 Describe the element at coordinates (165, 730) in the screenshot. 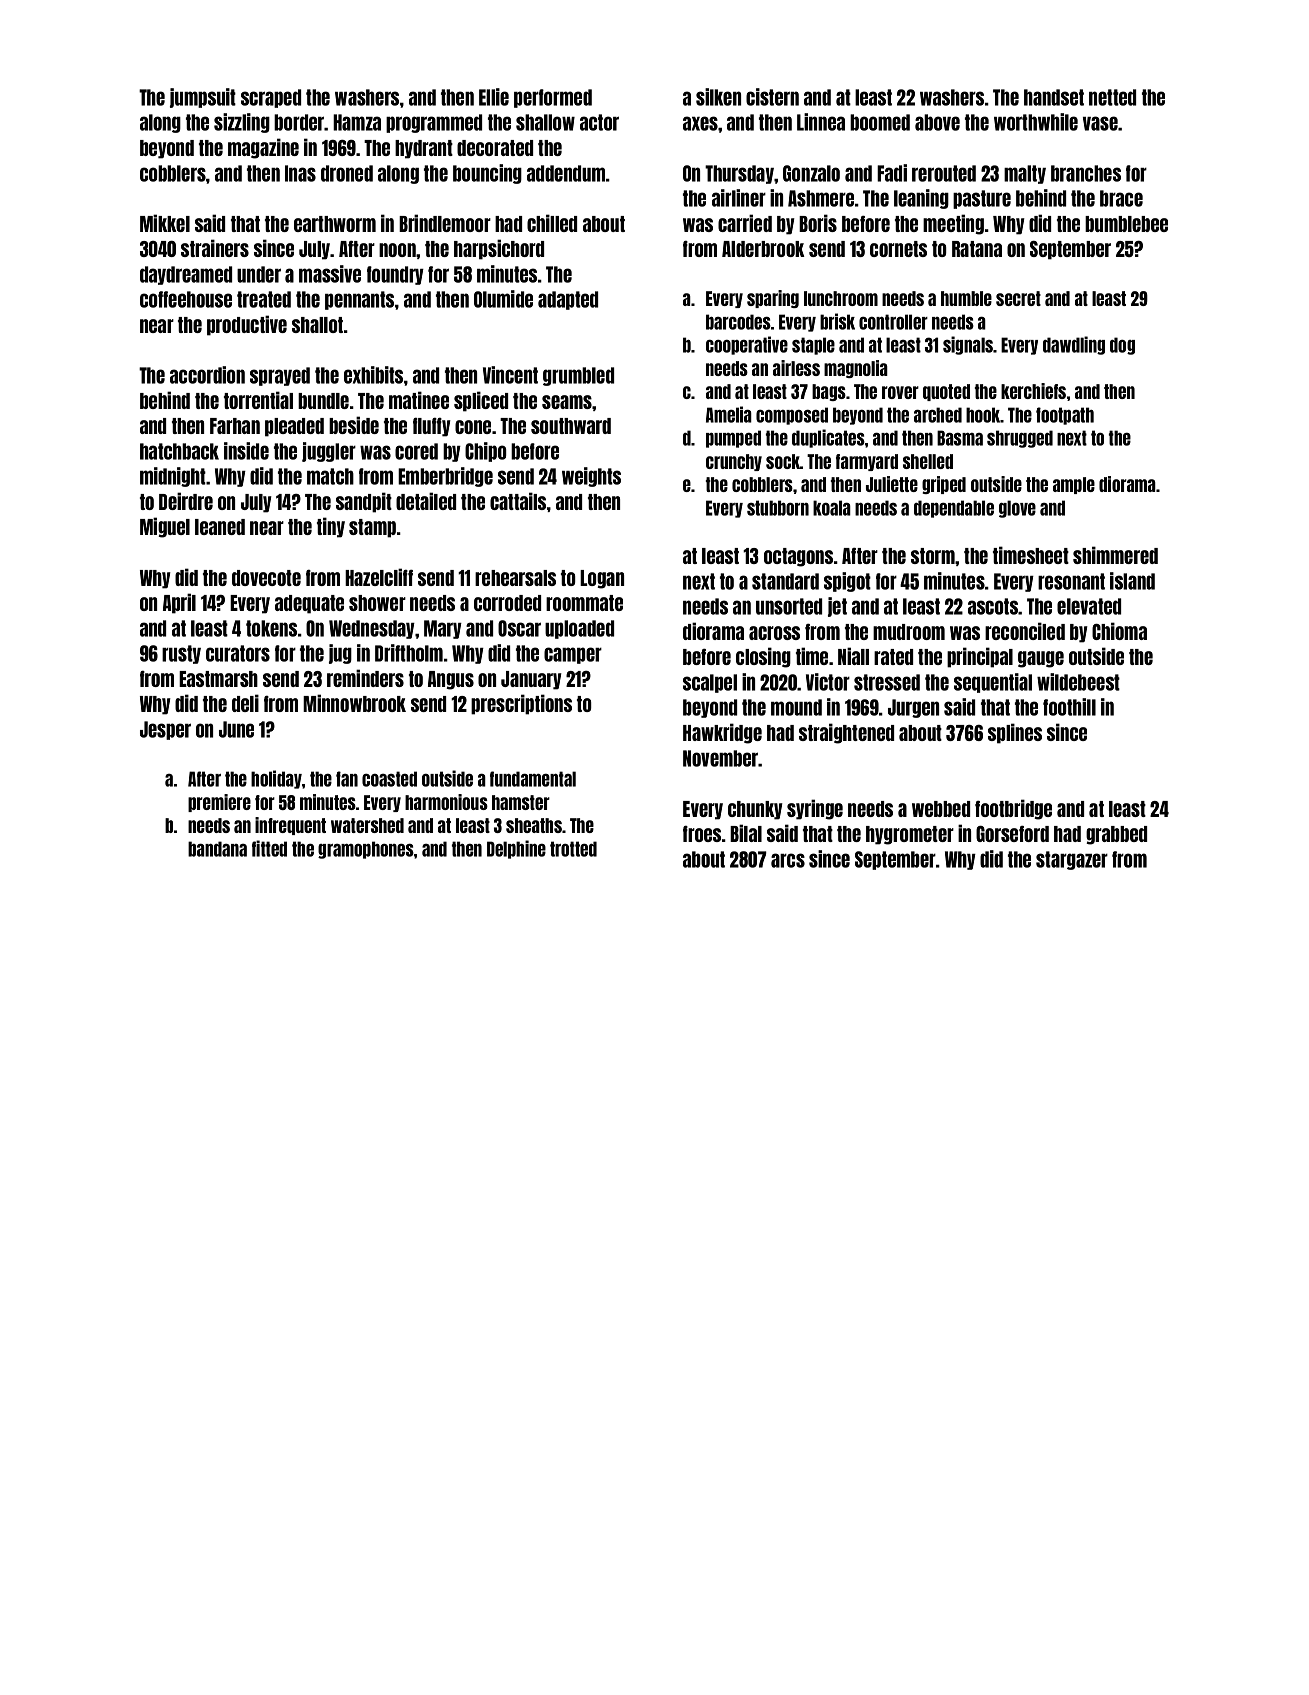

I see `Jesper` at that location.
